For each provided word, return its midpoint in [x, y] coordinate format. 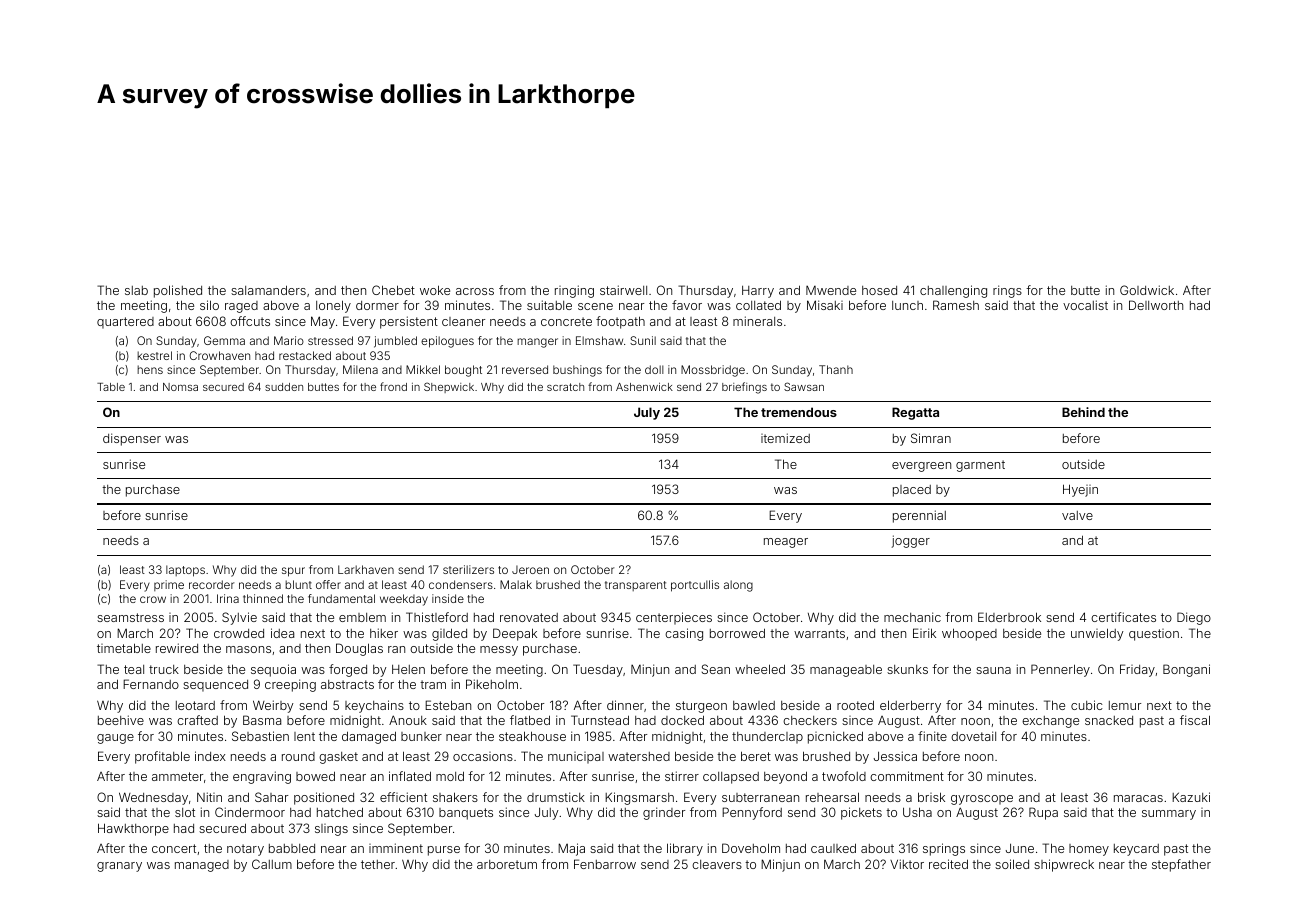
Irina [228, 598]
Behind [1083, 412]
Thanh [836, 369]
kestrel [154, 355]
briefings [744, 388]
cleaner [463, 321]
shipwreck [1064, 865]
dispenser [132, 439]
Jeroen [530, 569]
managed [202, 866]
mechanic [912, 617]
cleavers [717, 864]
